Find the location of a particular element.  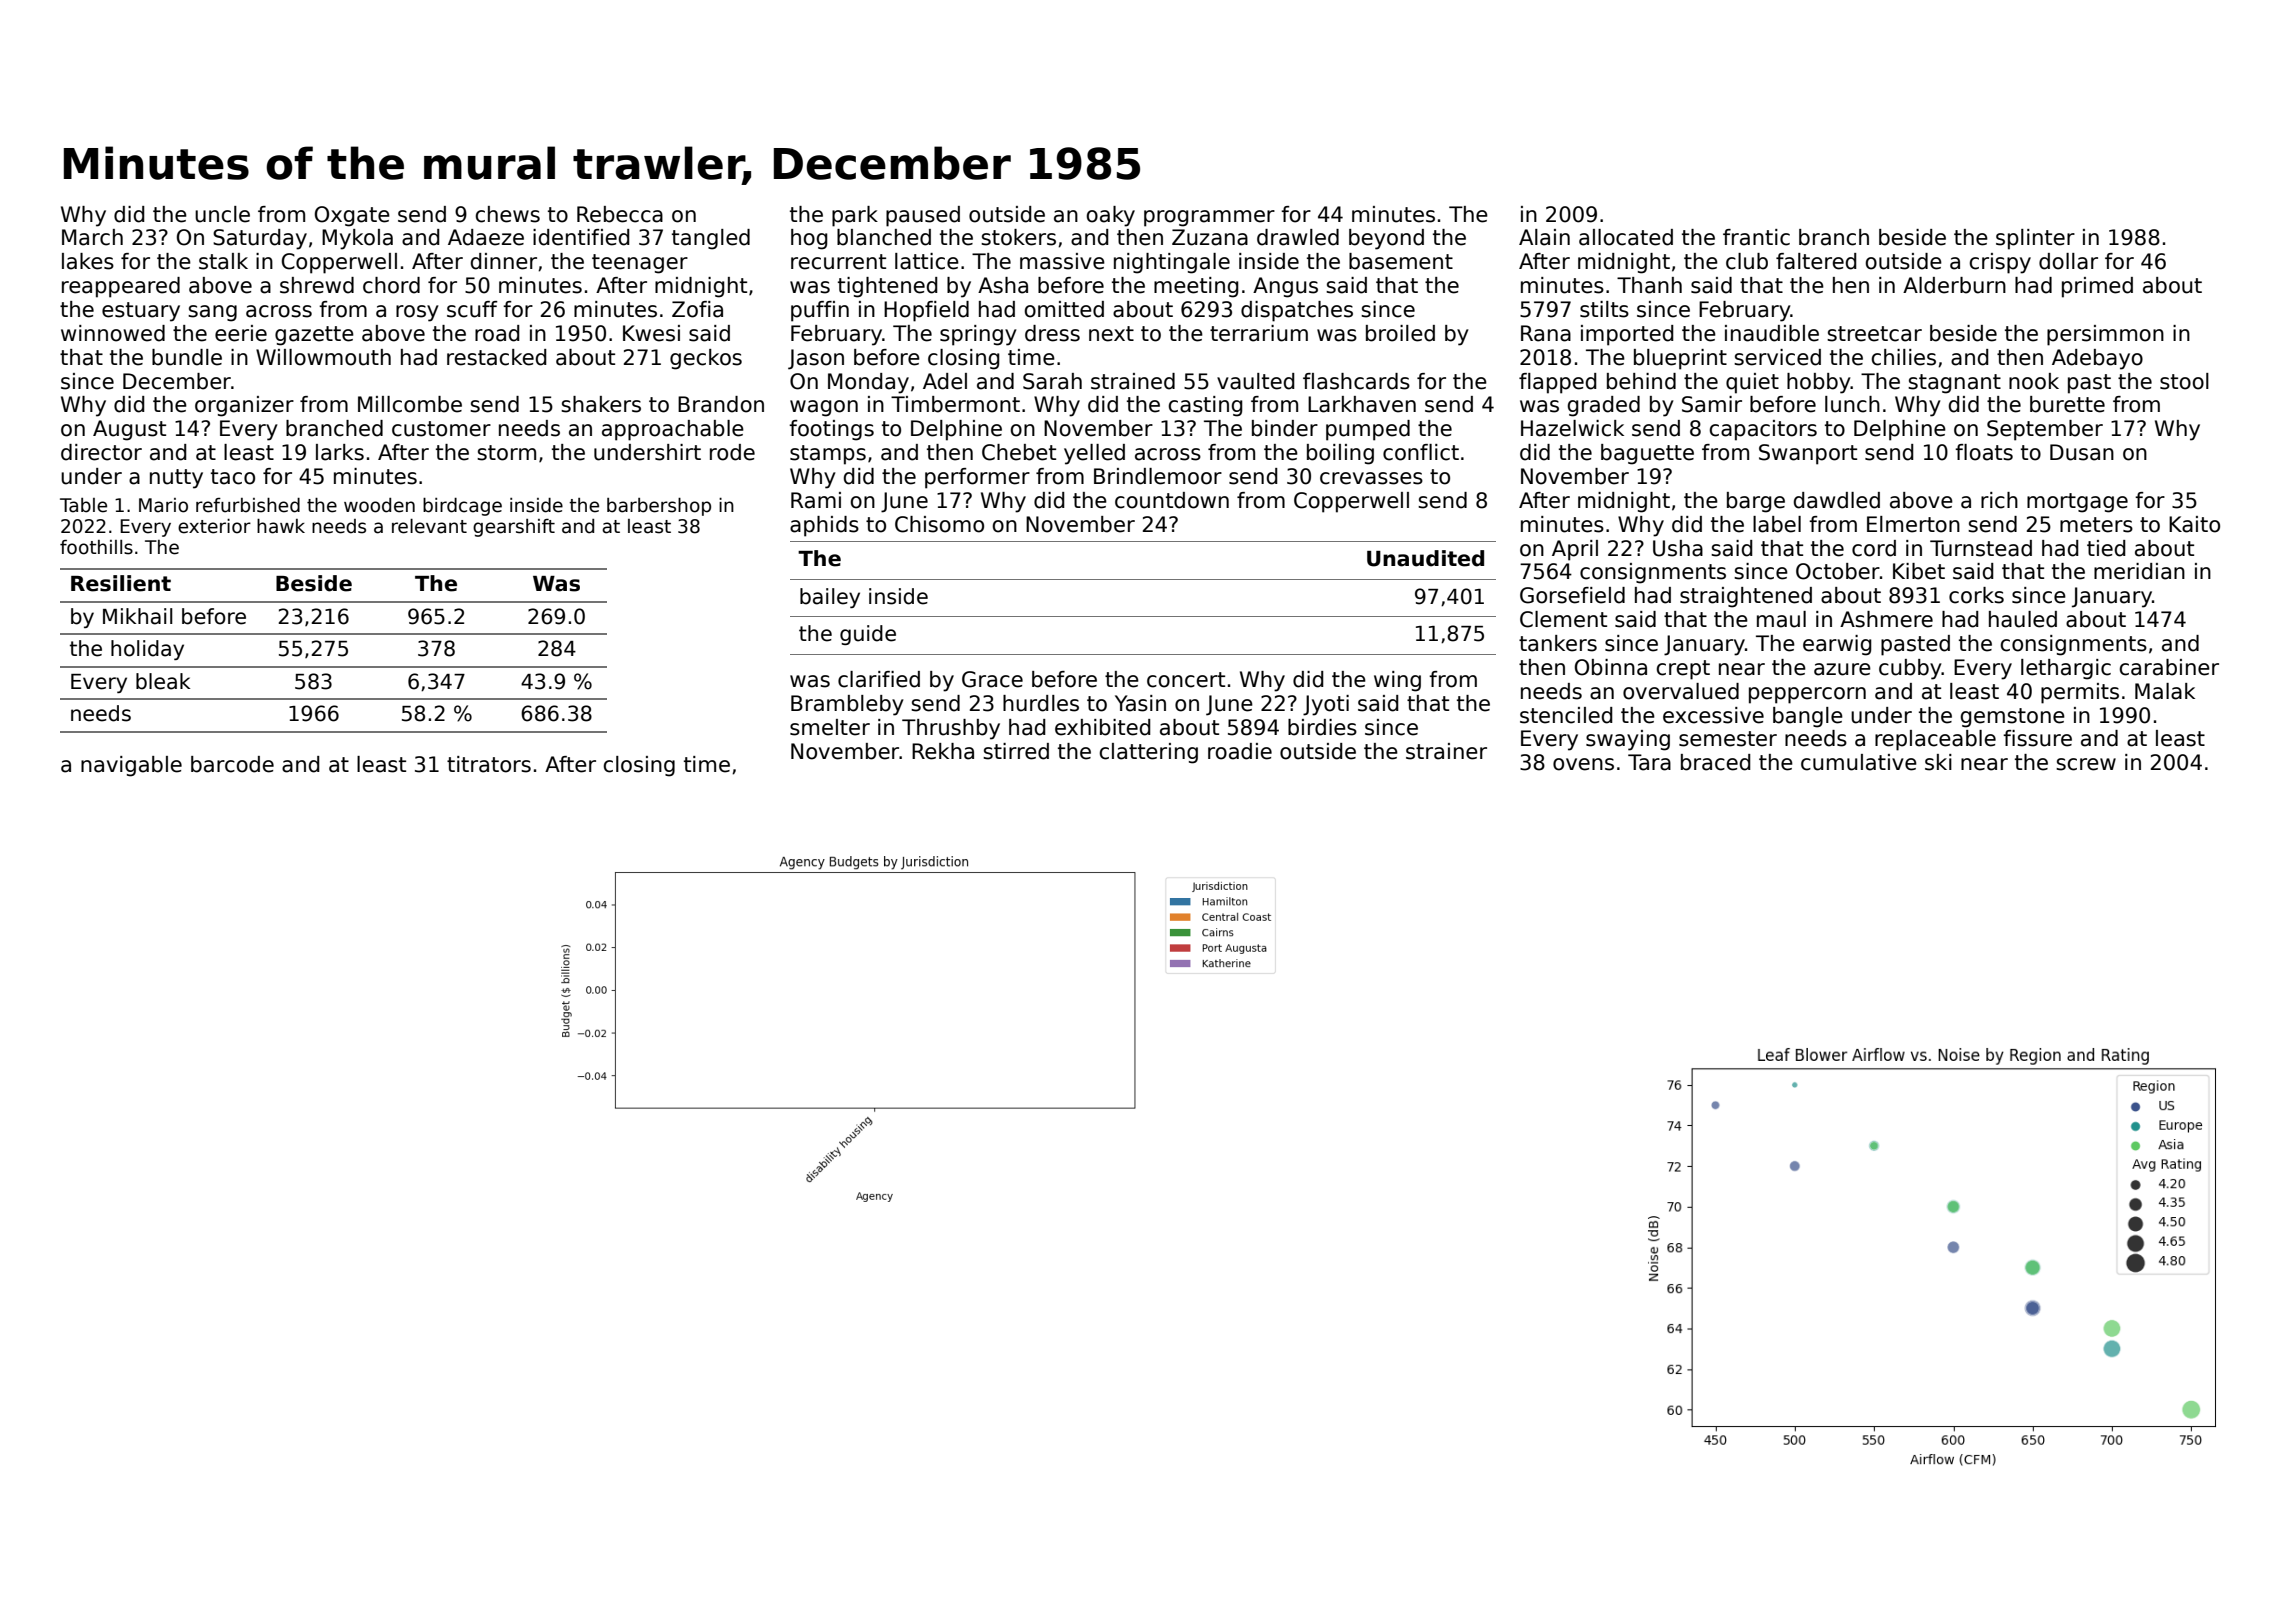

titrators is located at coordinates (489, 764).
